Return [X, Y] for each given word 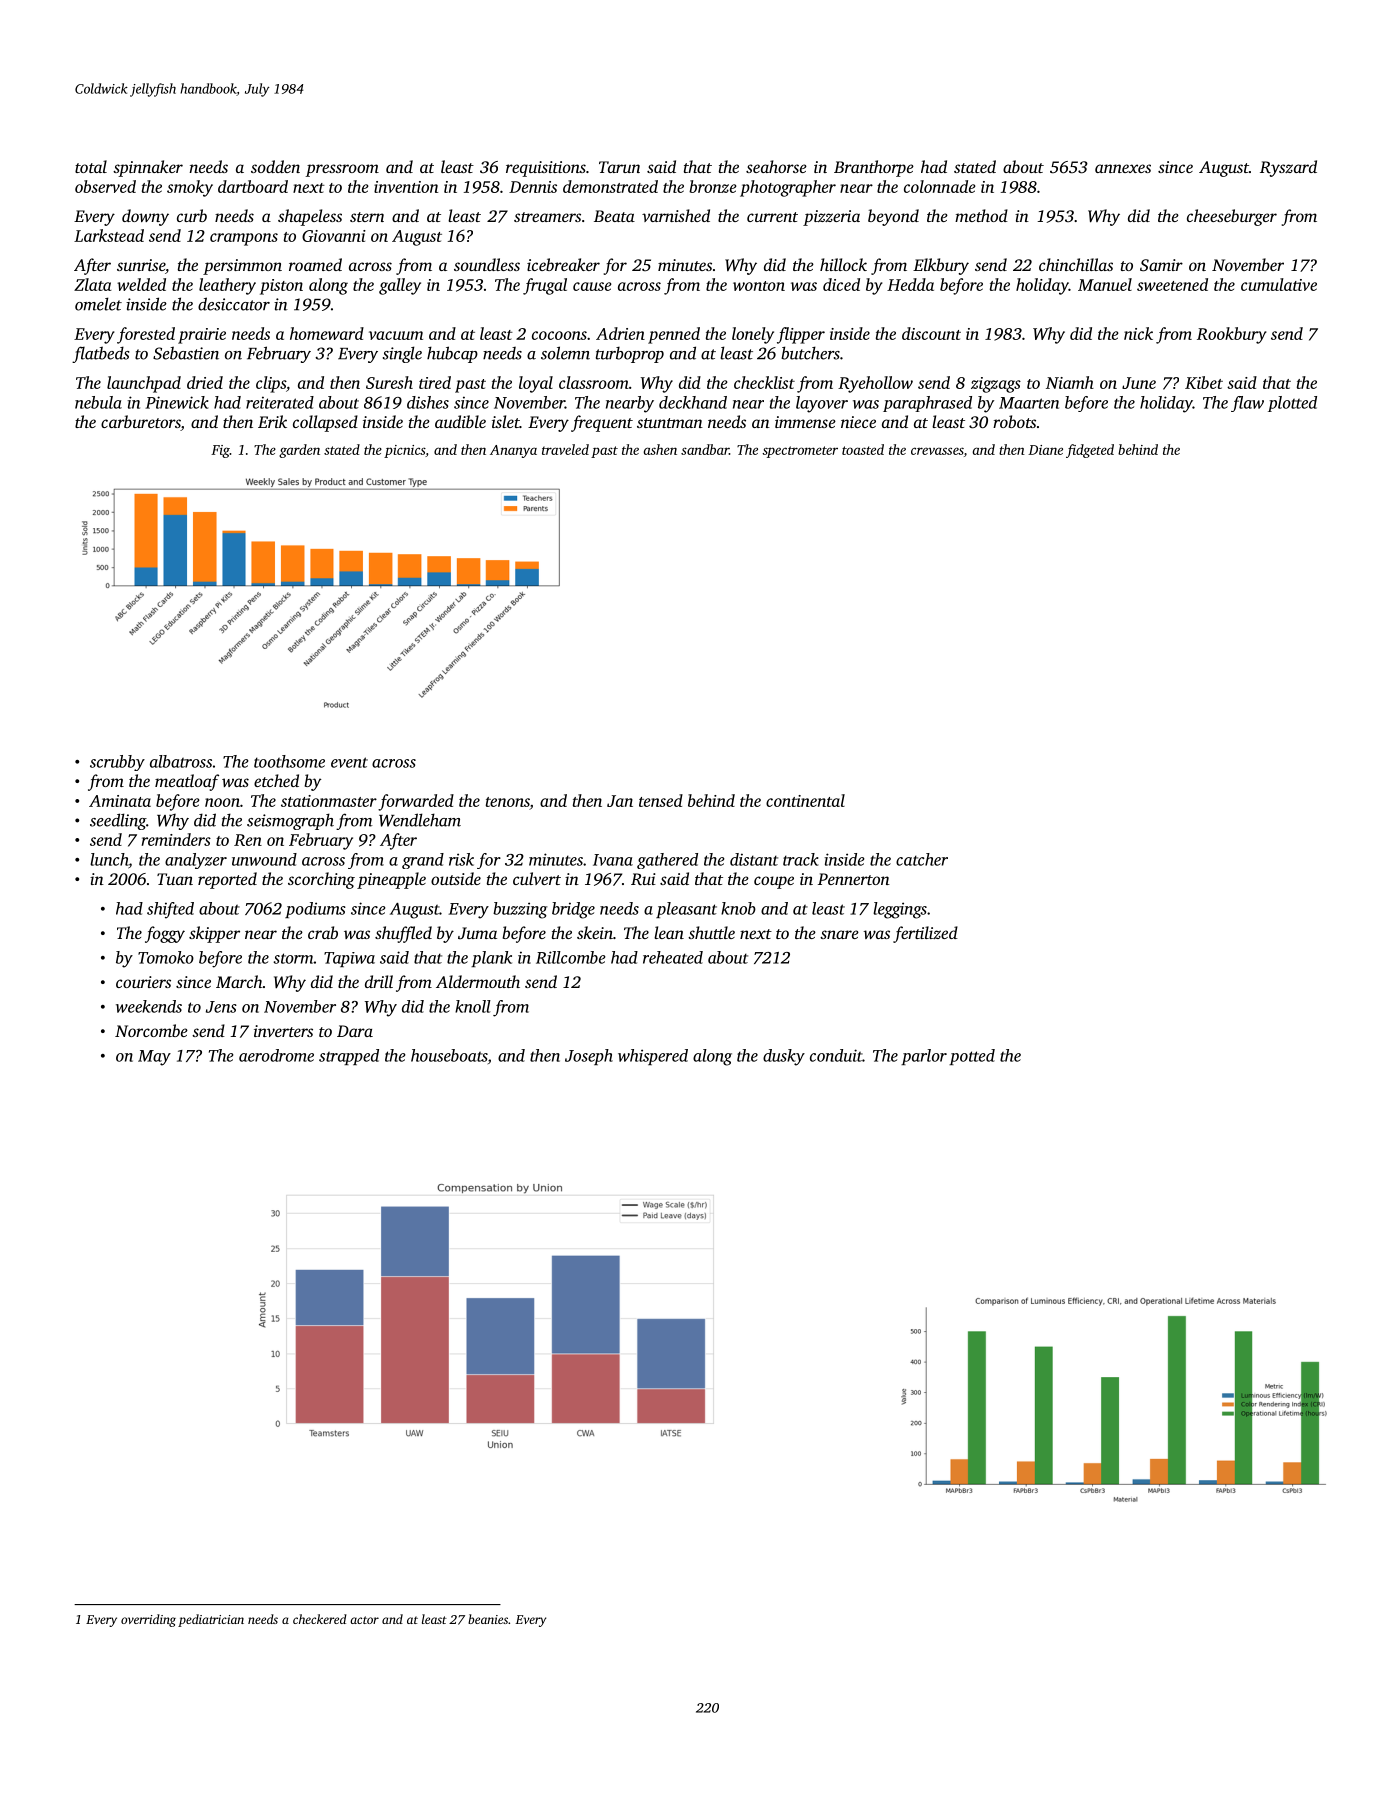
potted [972, 1057]
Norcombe [151, 1030]
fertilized [925, 934]
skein [595, 932]
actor [364, 1620]
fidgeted [1090, 451]
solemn [565, 353]
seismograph [290, 821]
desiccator [234, 304]
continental [805, 800]
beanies [488, 1619]
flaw [1247, 404]
